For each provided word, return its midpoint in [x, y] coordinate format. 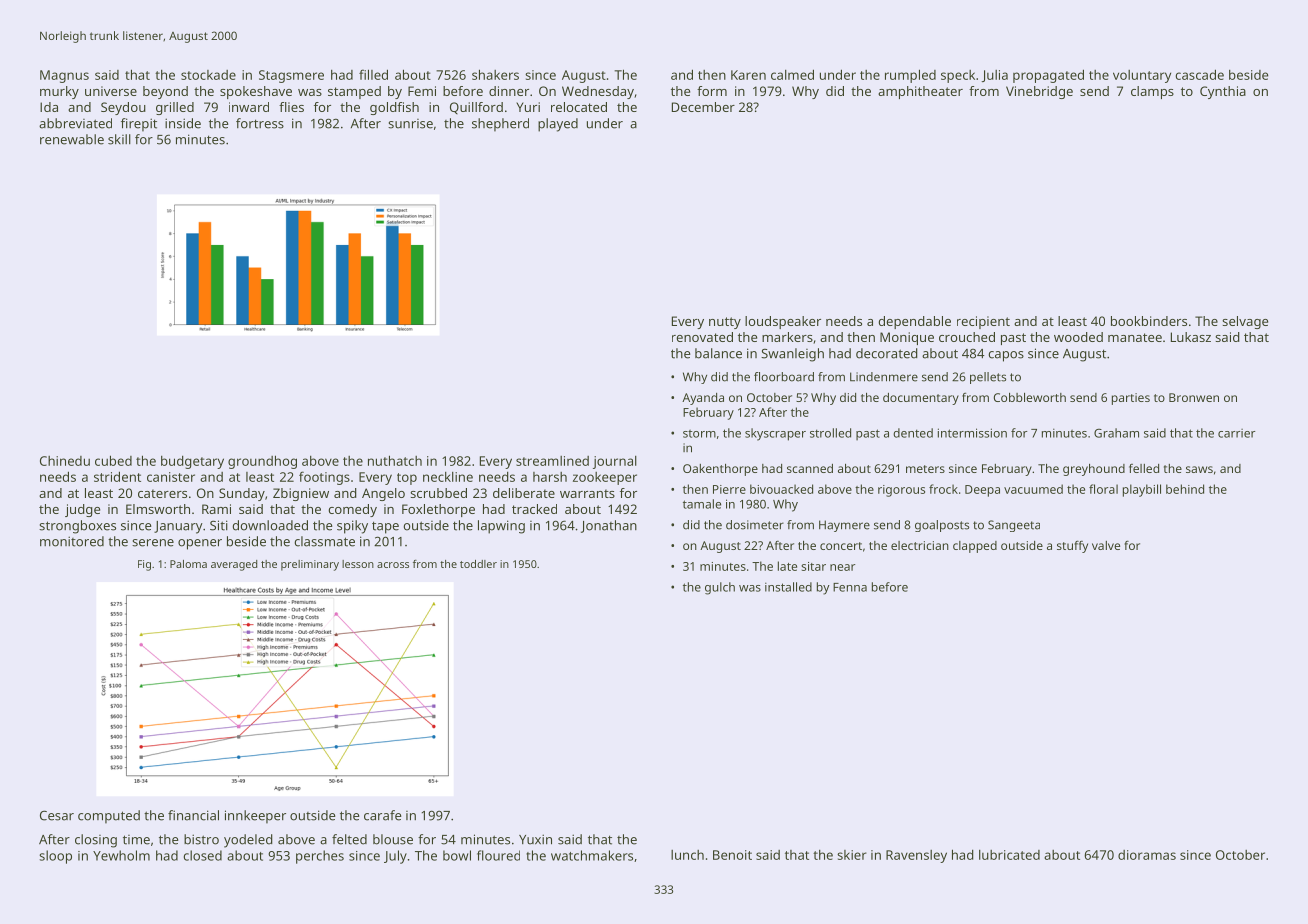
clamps [1152, 92]
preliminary [310, 565]
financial [193, 815]
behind [1185, 489]
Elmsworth [158, 509]
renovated [702, 337]
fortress [260, 123]
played [558, 125]
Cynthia [1223, 92]
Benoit [732, 855]
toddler [478, 564]
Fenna [850, 587]
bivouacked [781, 489]
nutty [725, 323]
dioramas [1147, 855]
